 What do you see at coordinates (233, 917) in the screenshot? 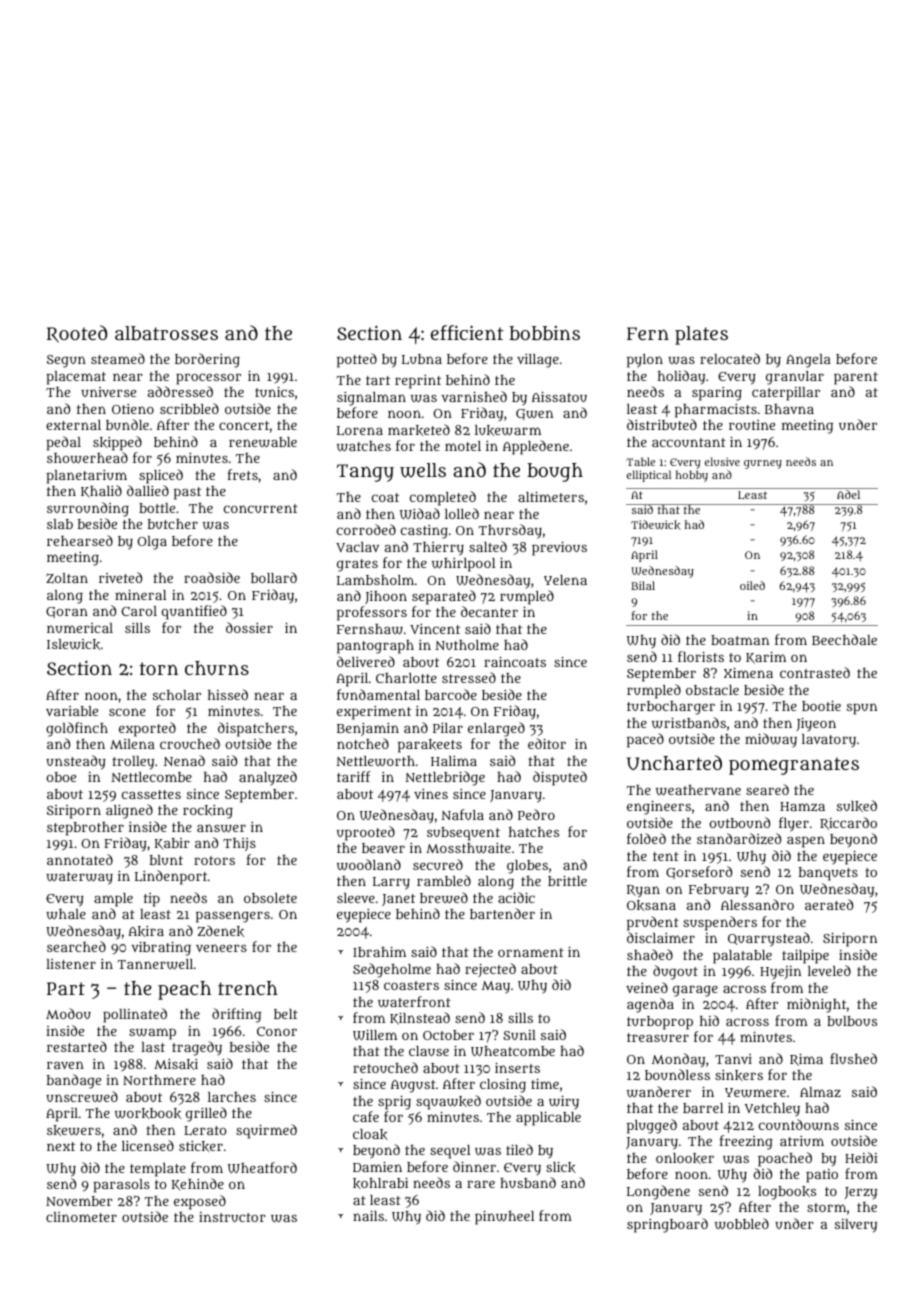
I see `passengers` at bounding box center [233, 917].
